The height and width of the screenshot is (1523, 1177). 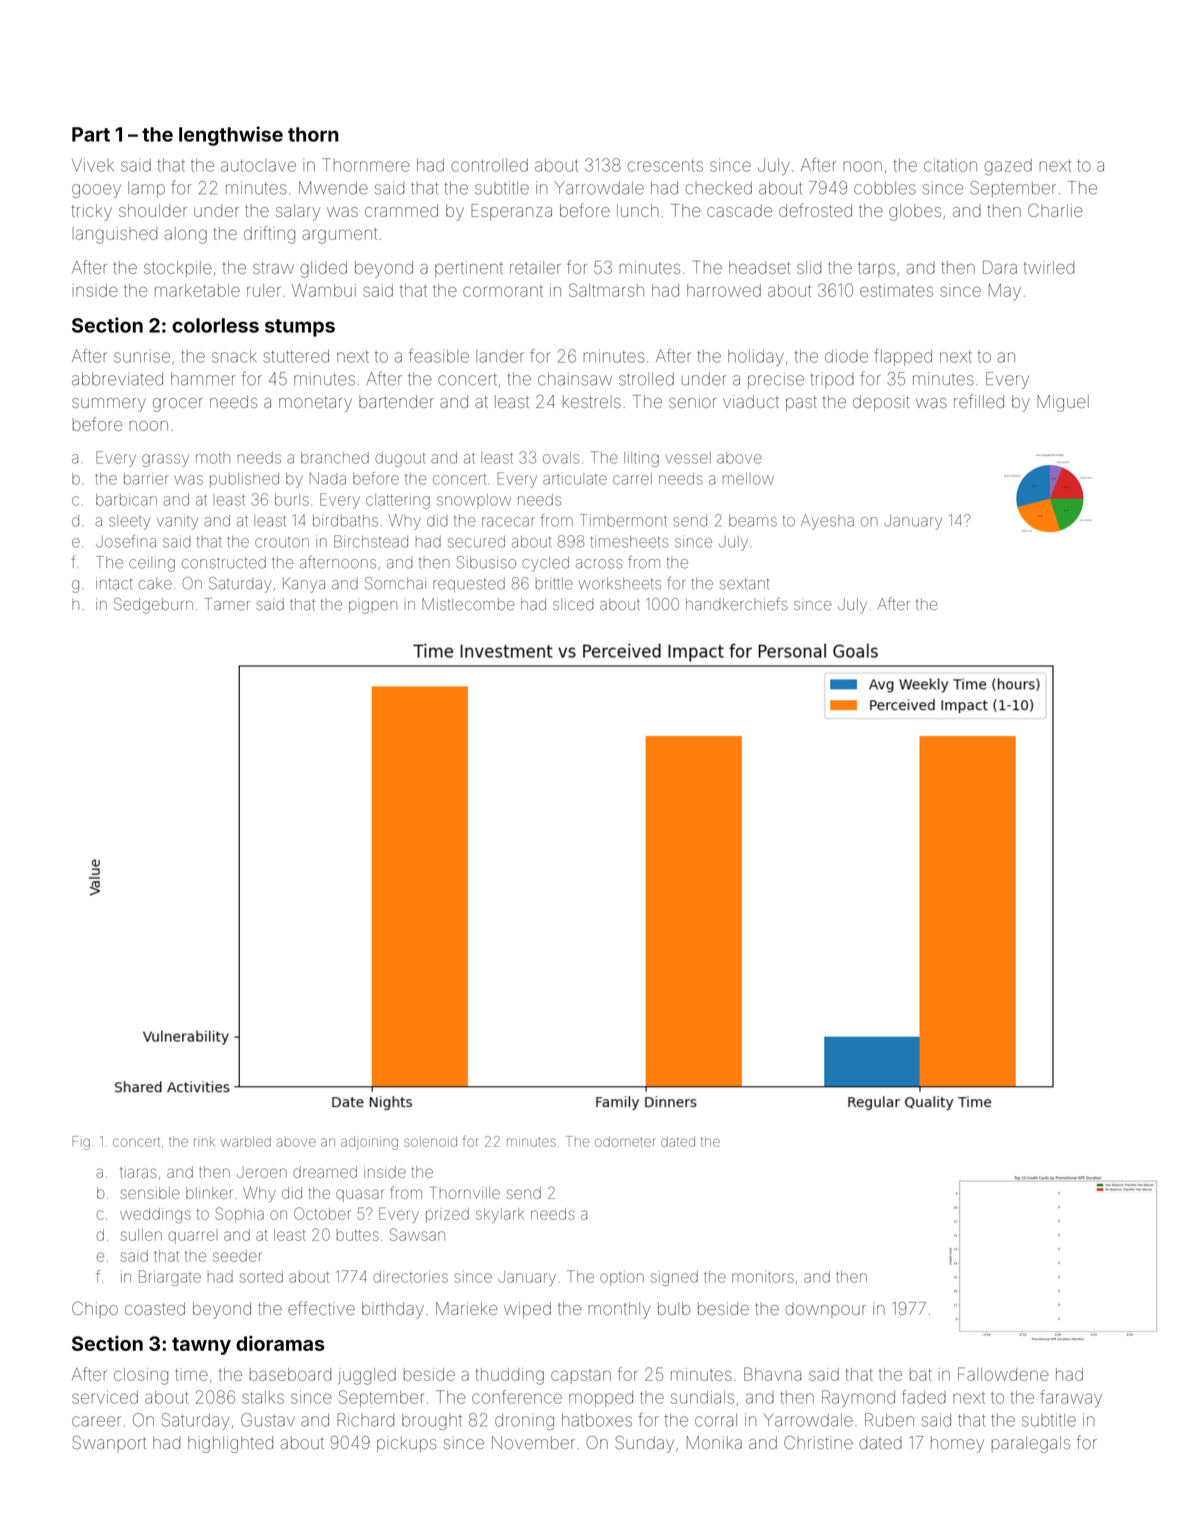 I want to click on downpour, so click(x=825, y=1310).
